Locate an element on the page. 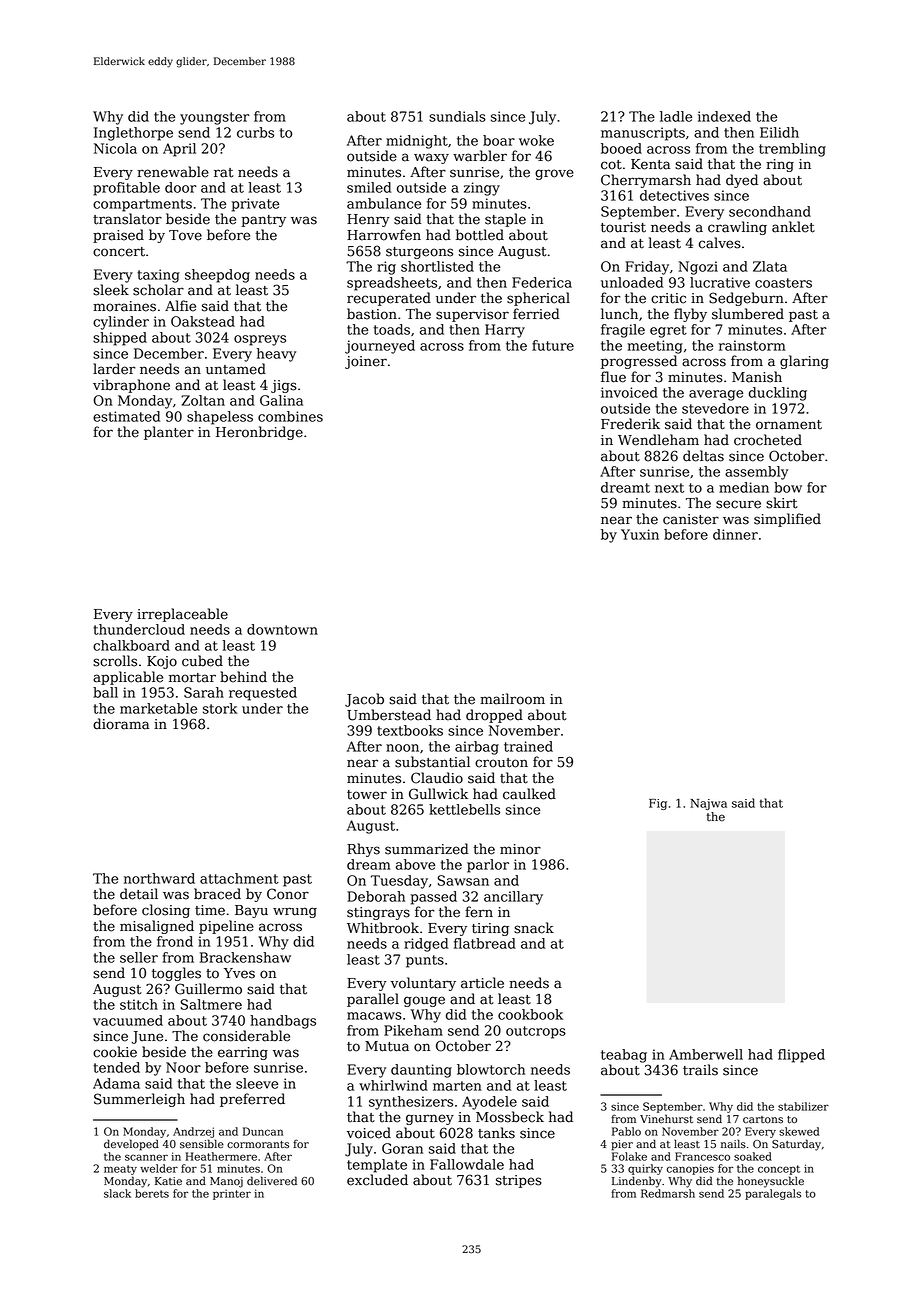 This document has width=924, height=1308. Francesco is located at coordinates (702, 1156).
